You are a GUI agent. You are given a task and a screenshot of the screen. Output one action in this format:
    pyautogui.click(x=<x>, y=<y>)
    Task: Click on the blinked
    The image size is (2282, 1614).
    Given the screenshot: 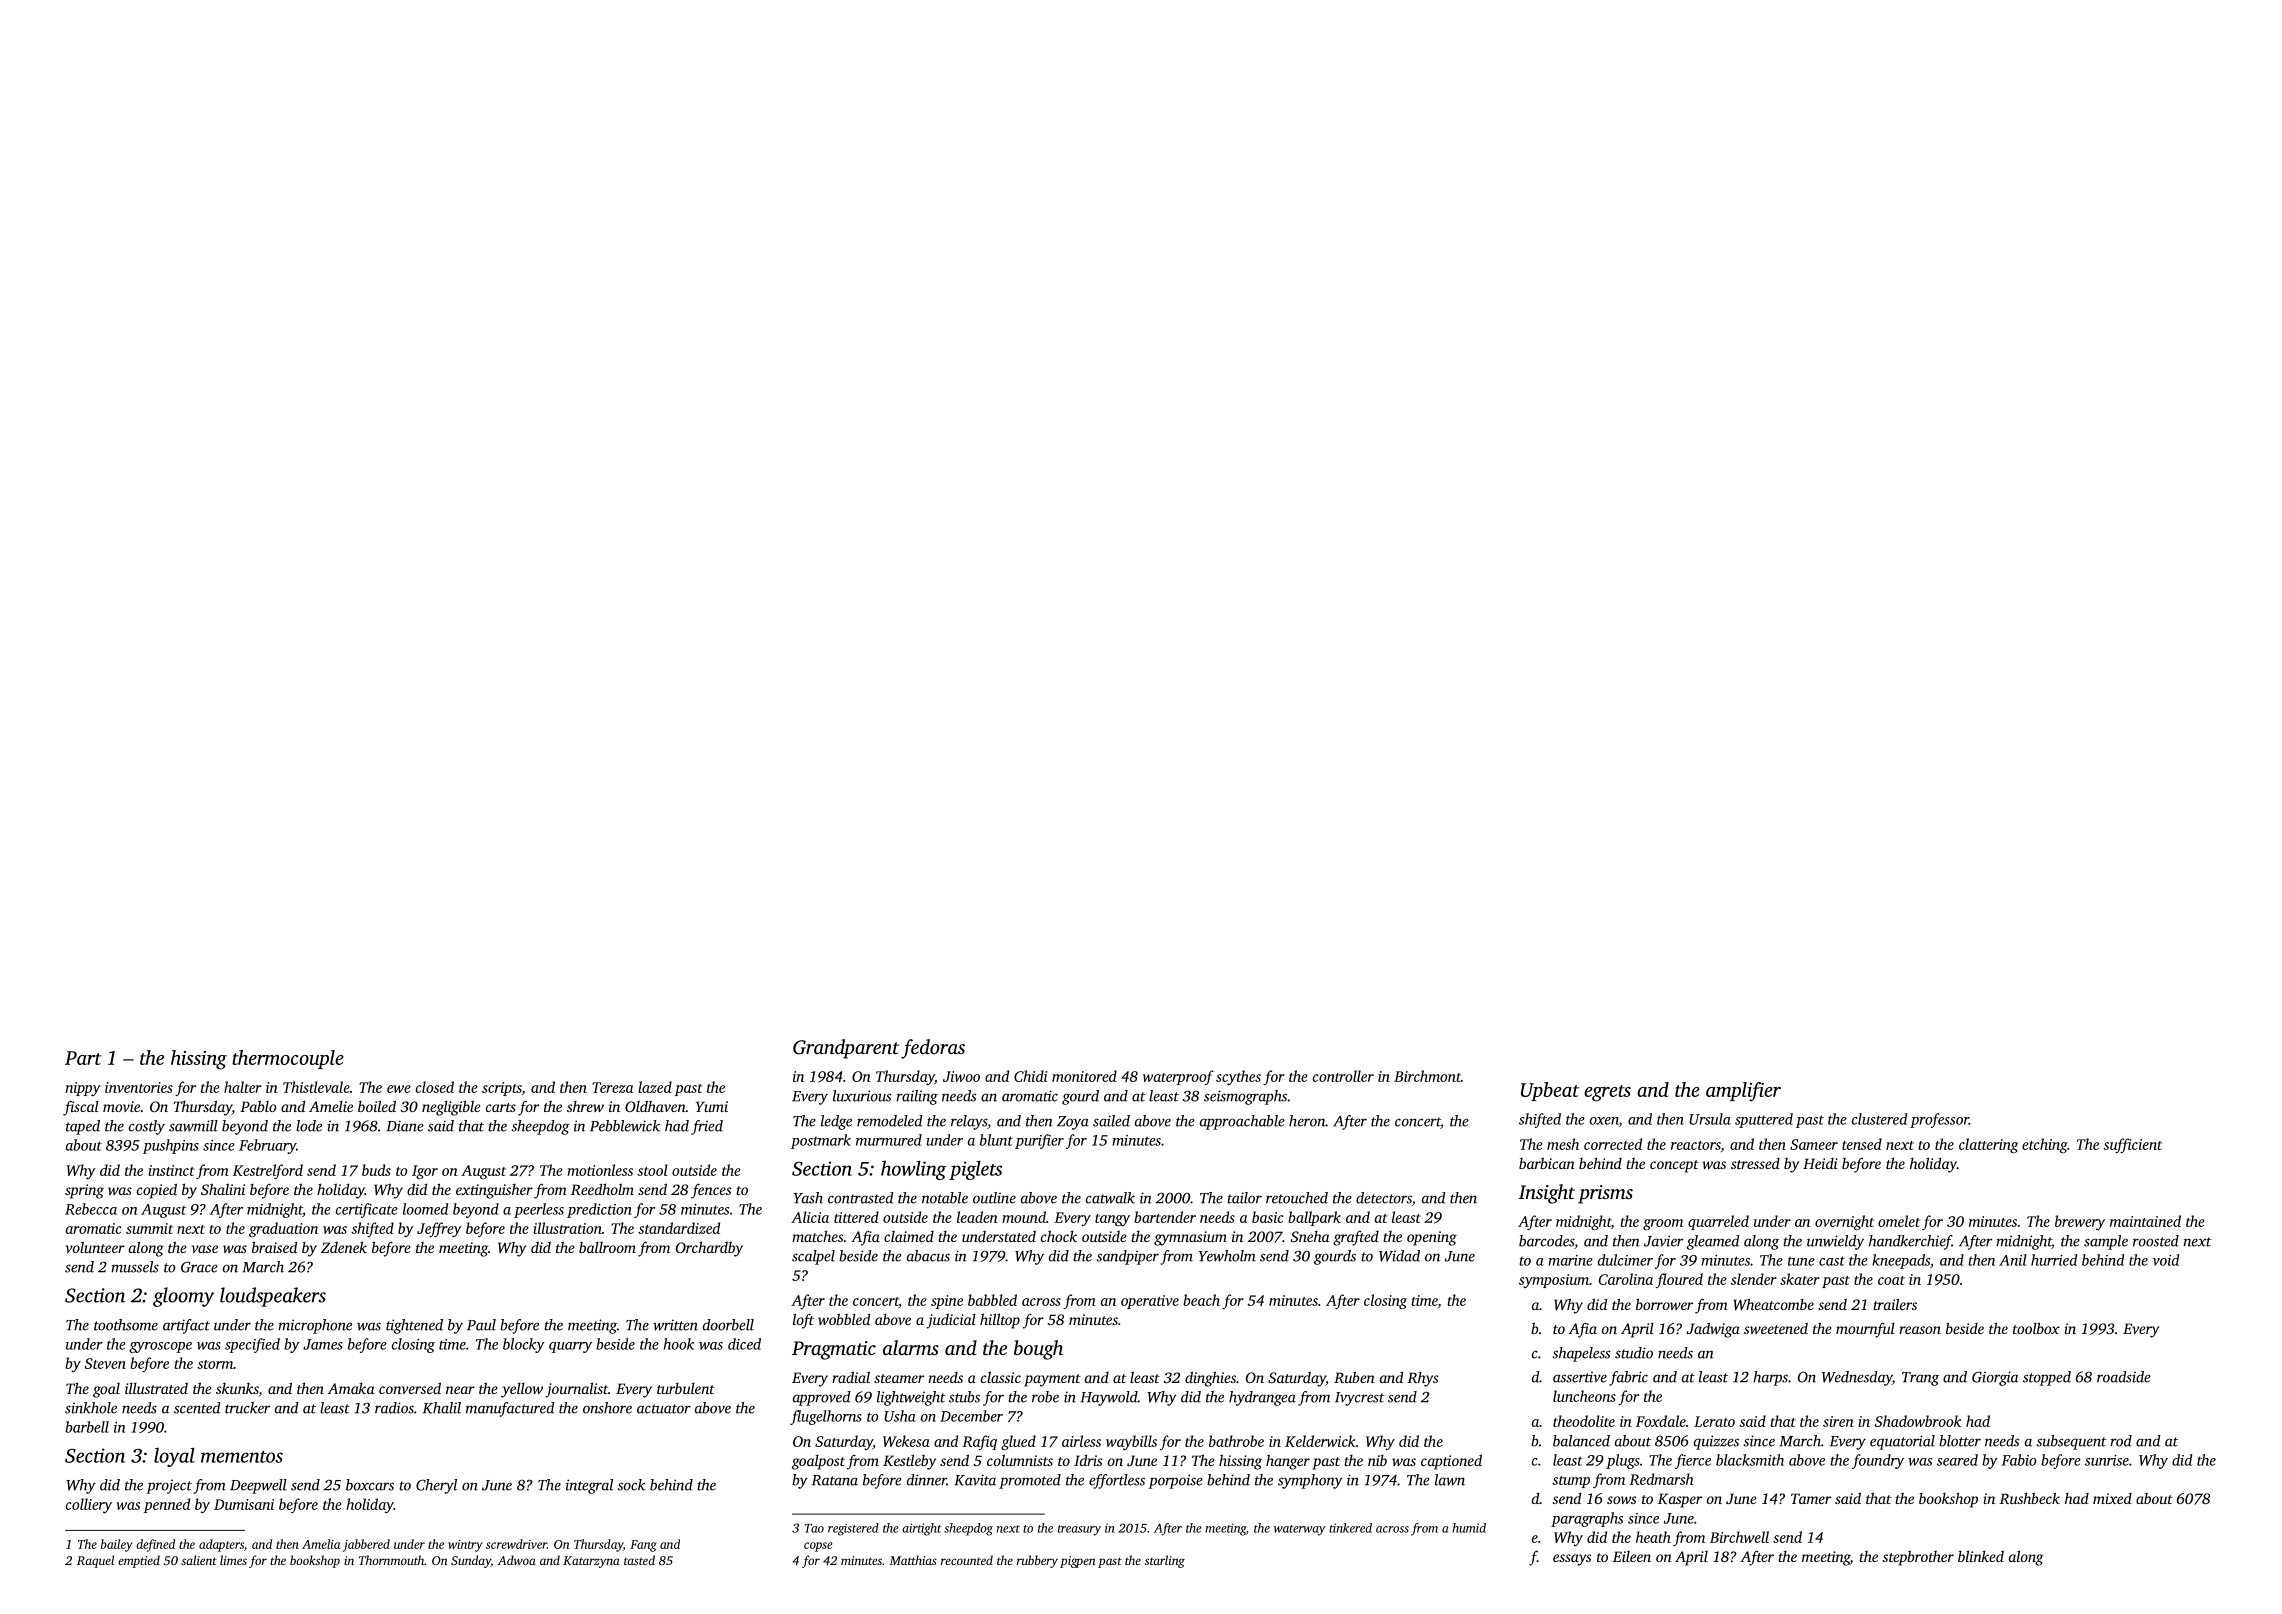 What is the action you would take?
    pyautogui.click(x=1981, y=1556)
